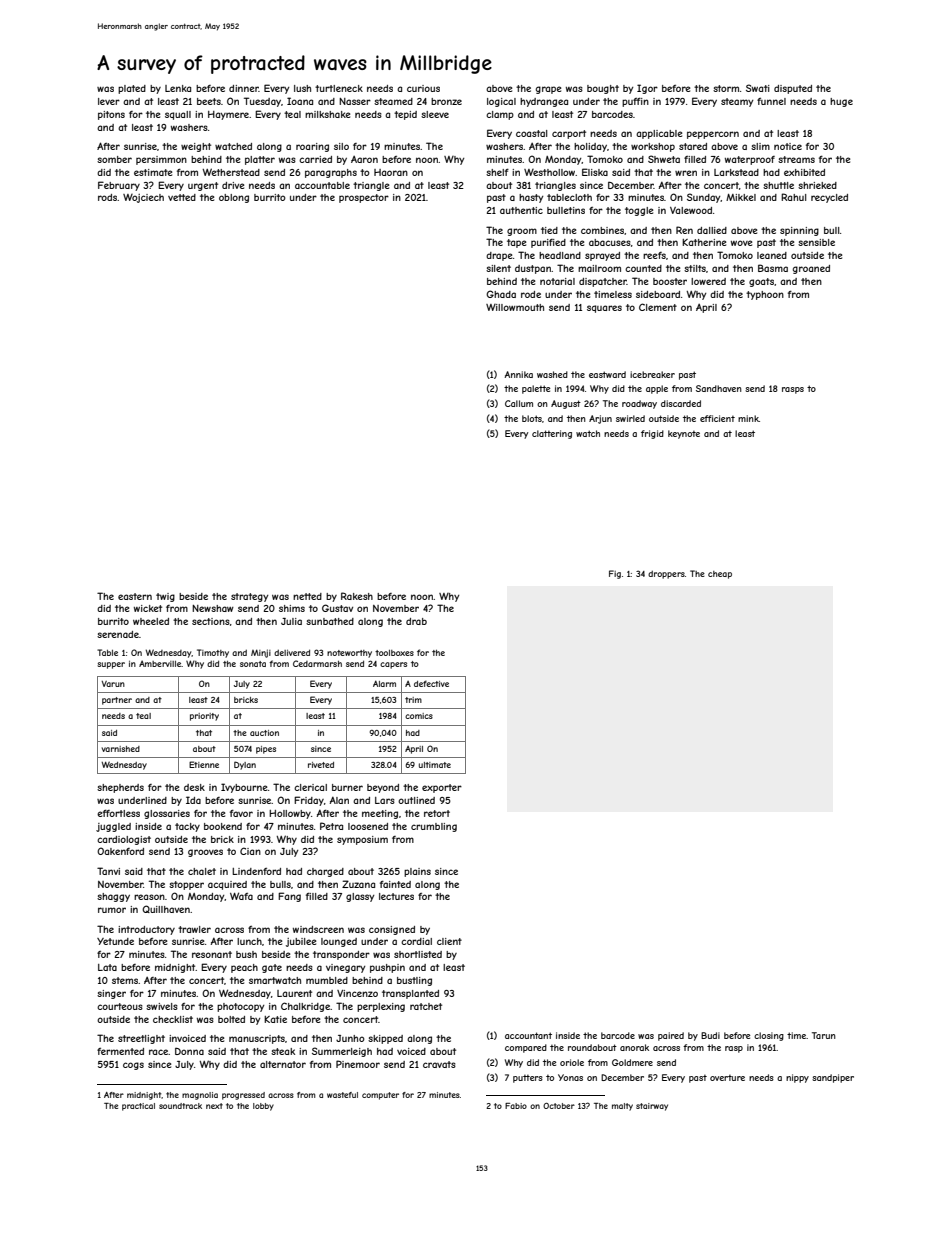 This screenshot has height=1233, width=952. What do you see at coordinates (515, 307) in the screenshot?
I see `Willowmouth` at bounding box center [515, 307].
